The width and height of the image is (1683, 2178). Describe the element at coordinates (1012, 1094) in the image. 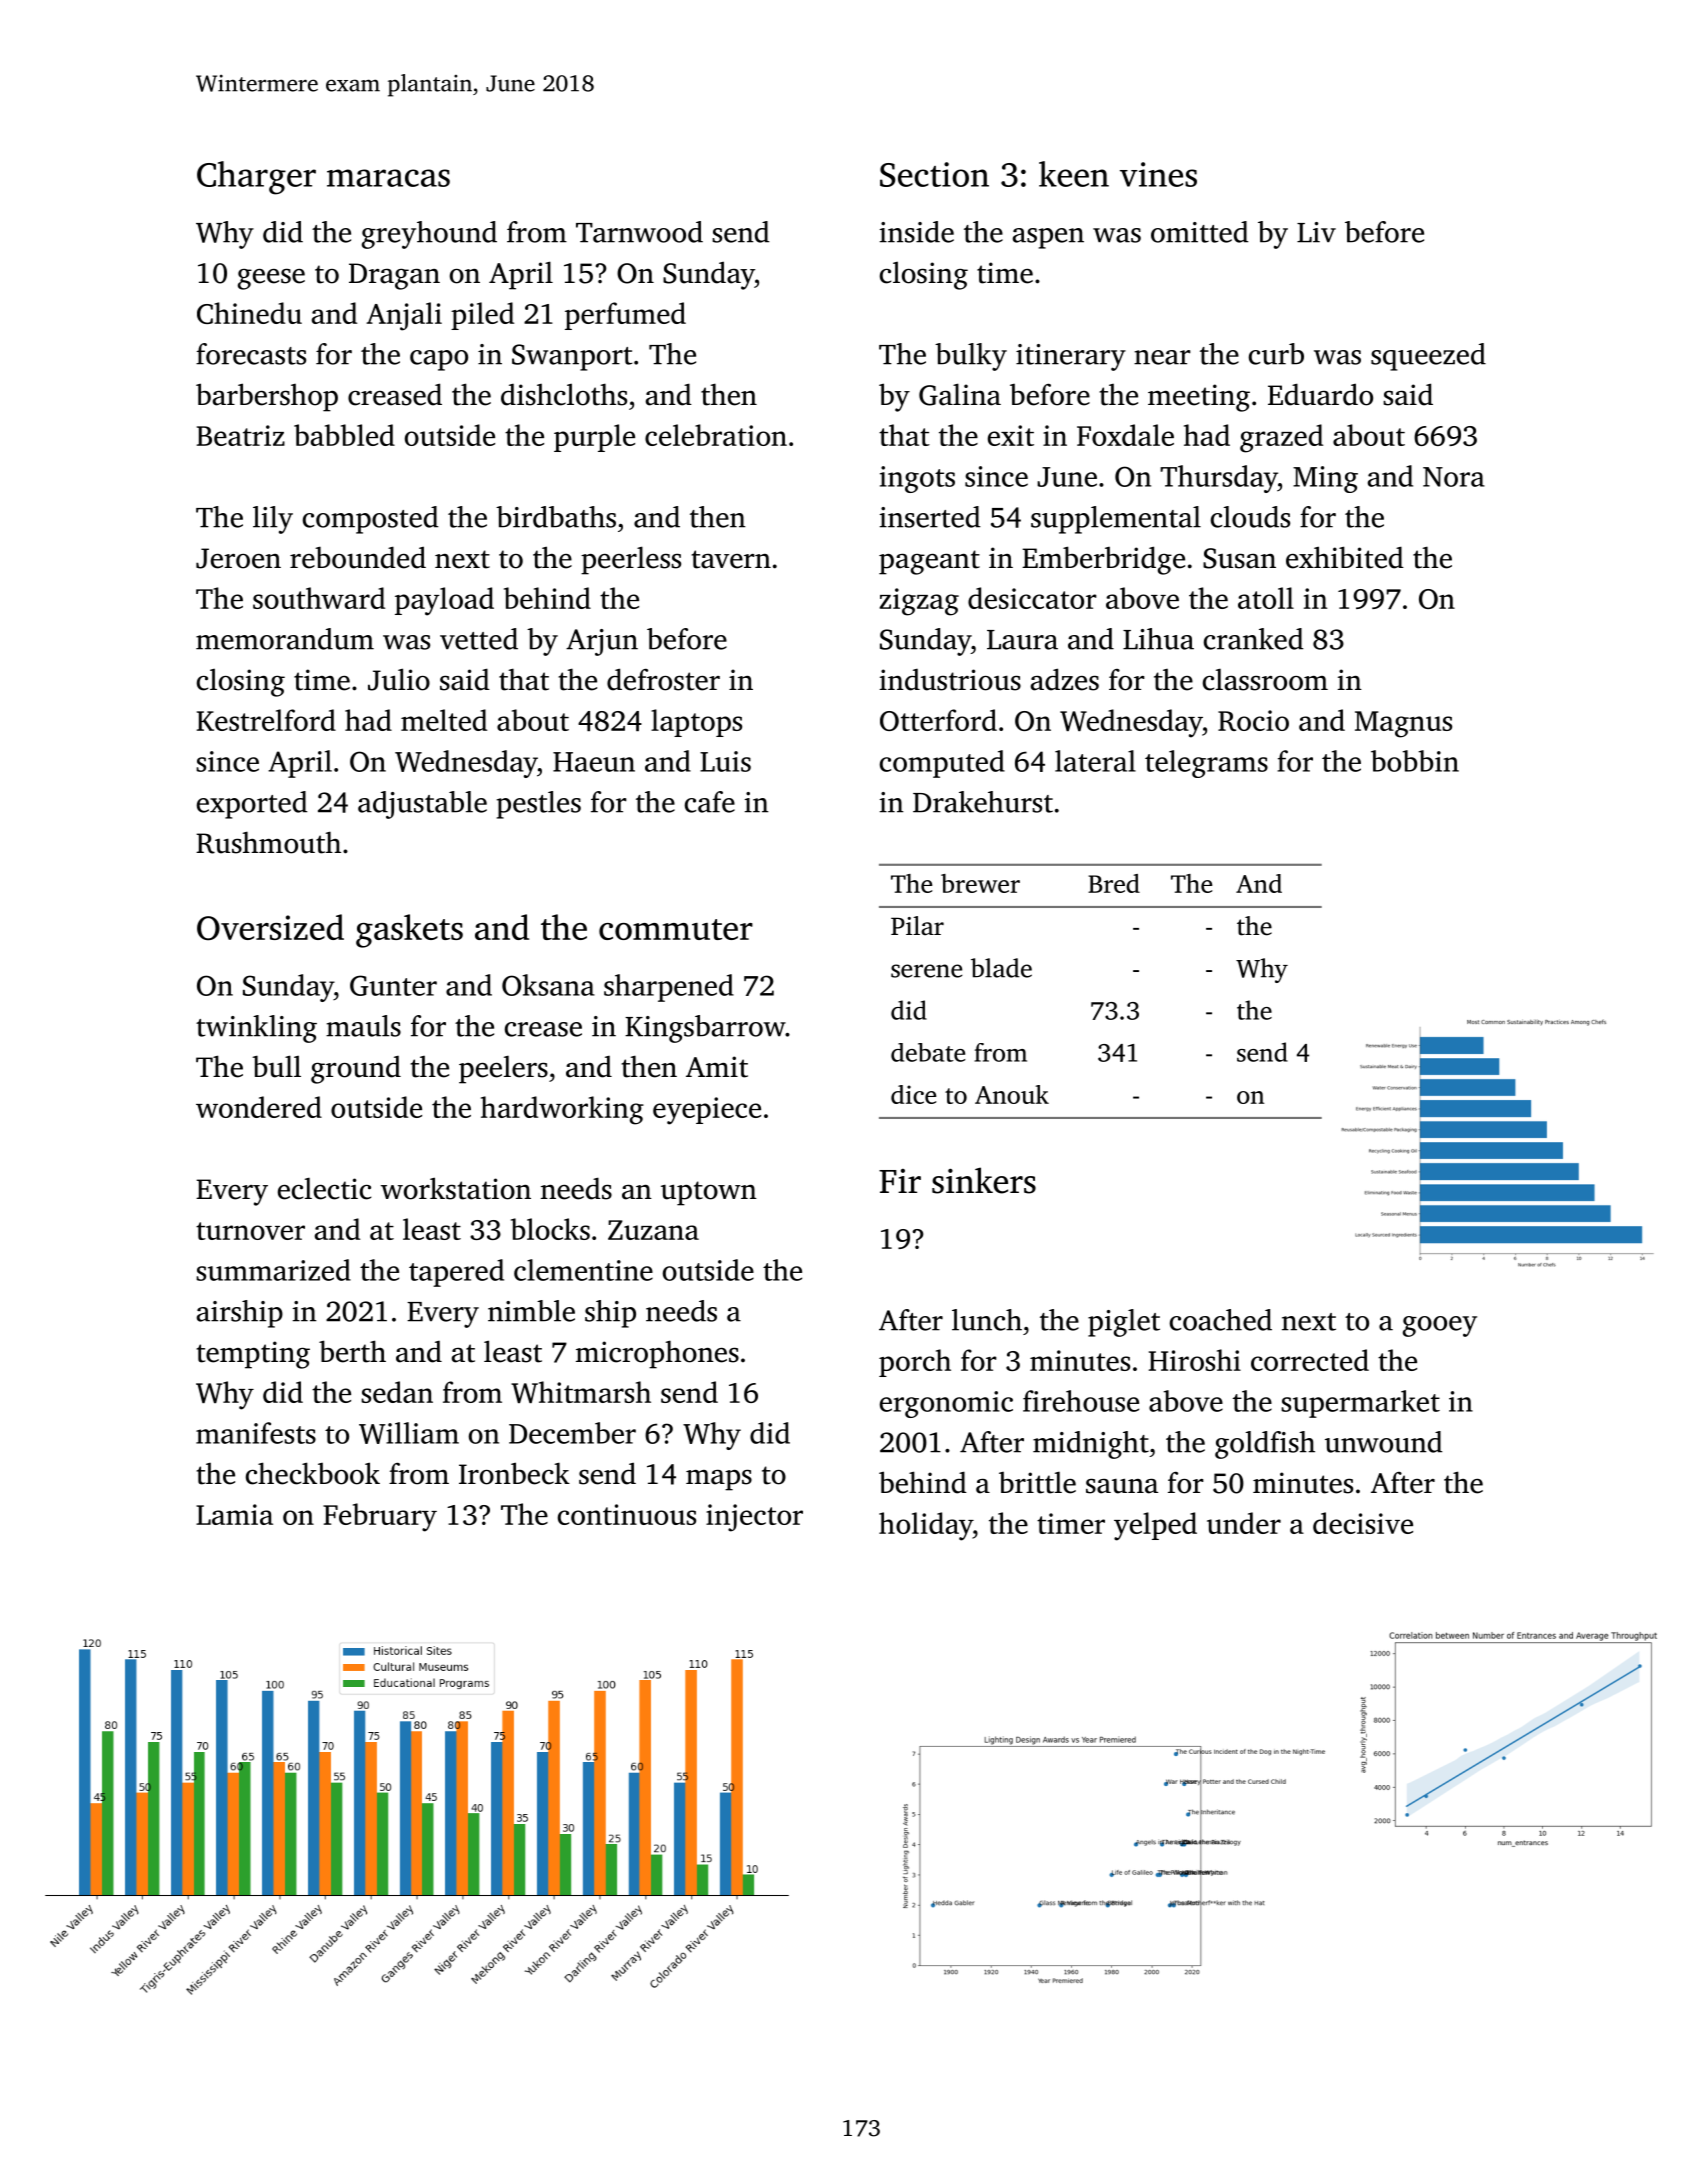

I see `Anouk` at that location.
